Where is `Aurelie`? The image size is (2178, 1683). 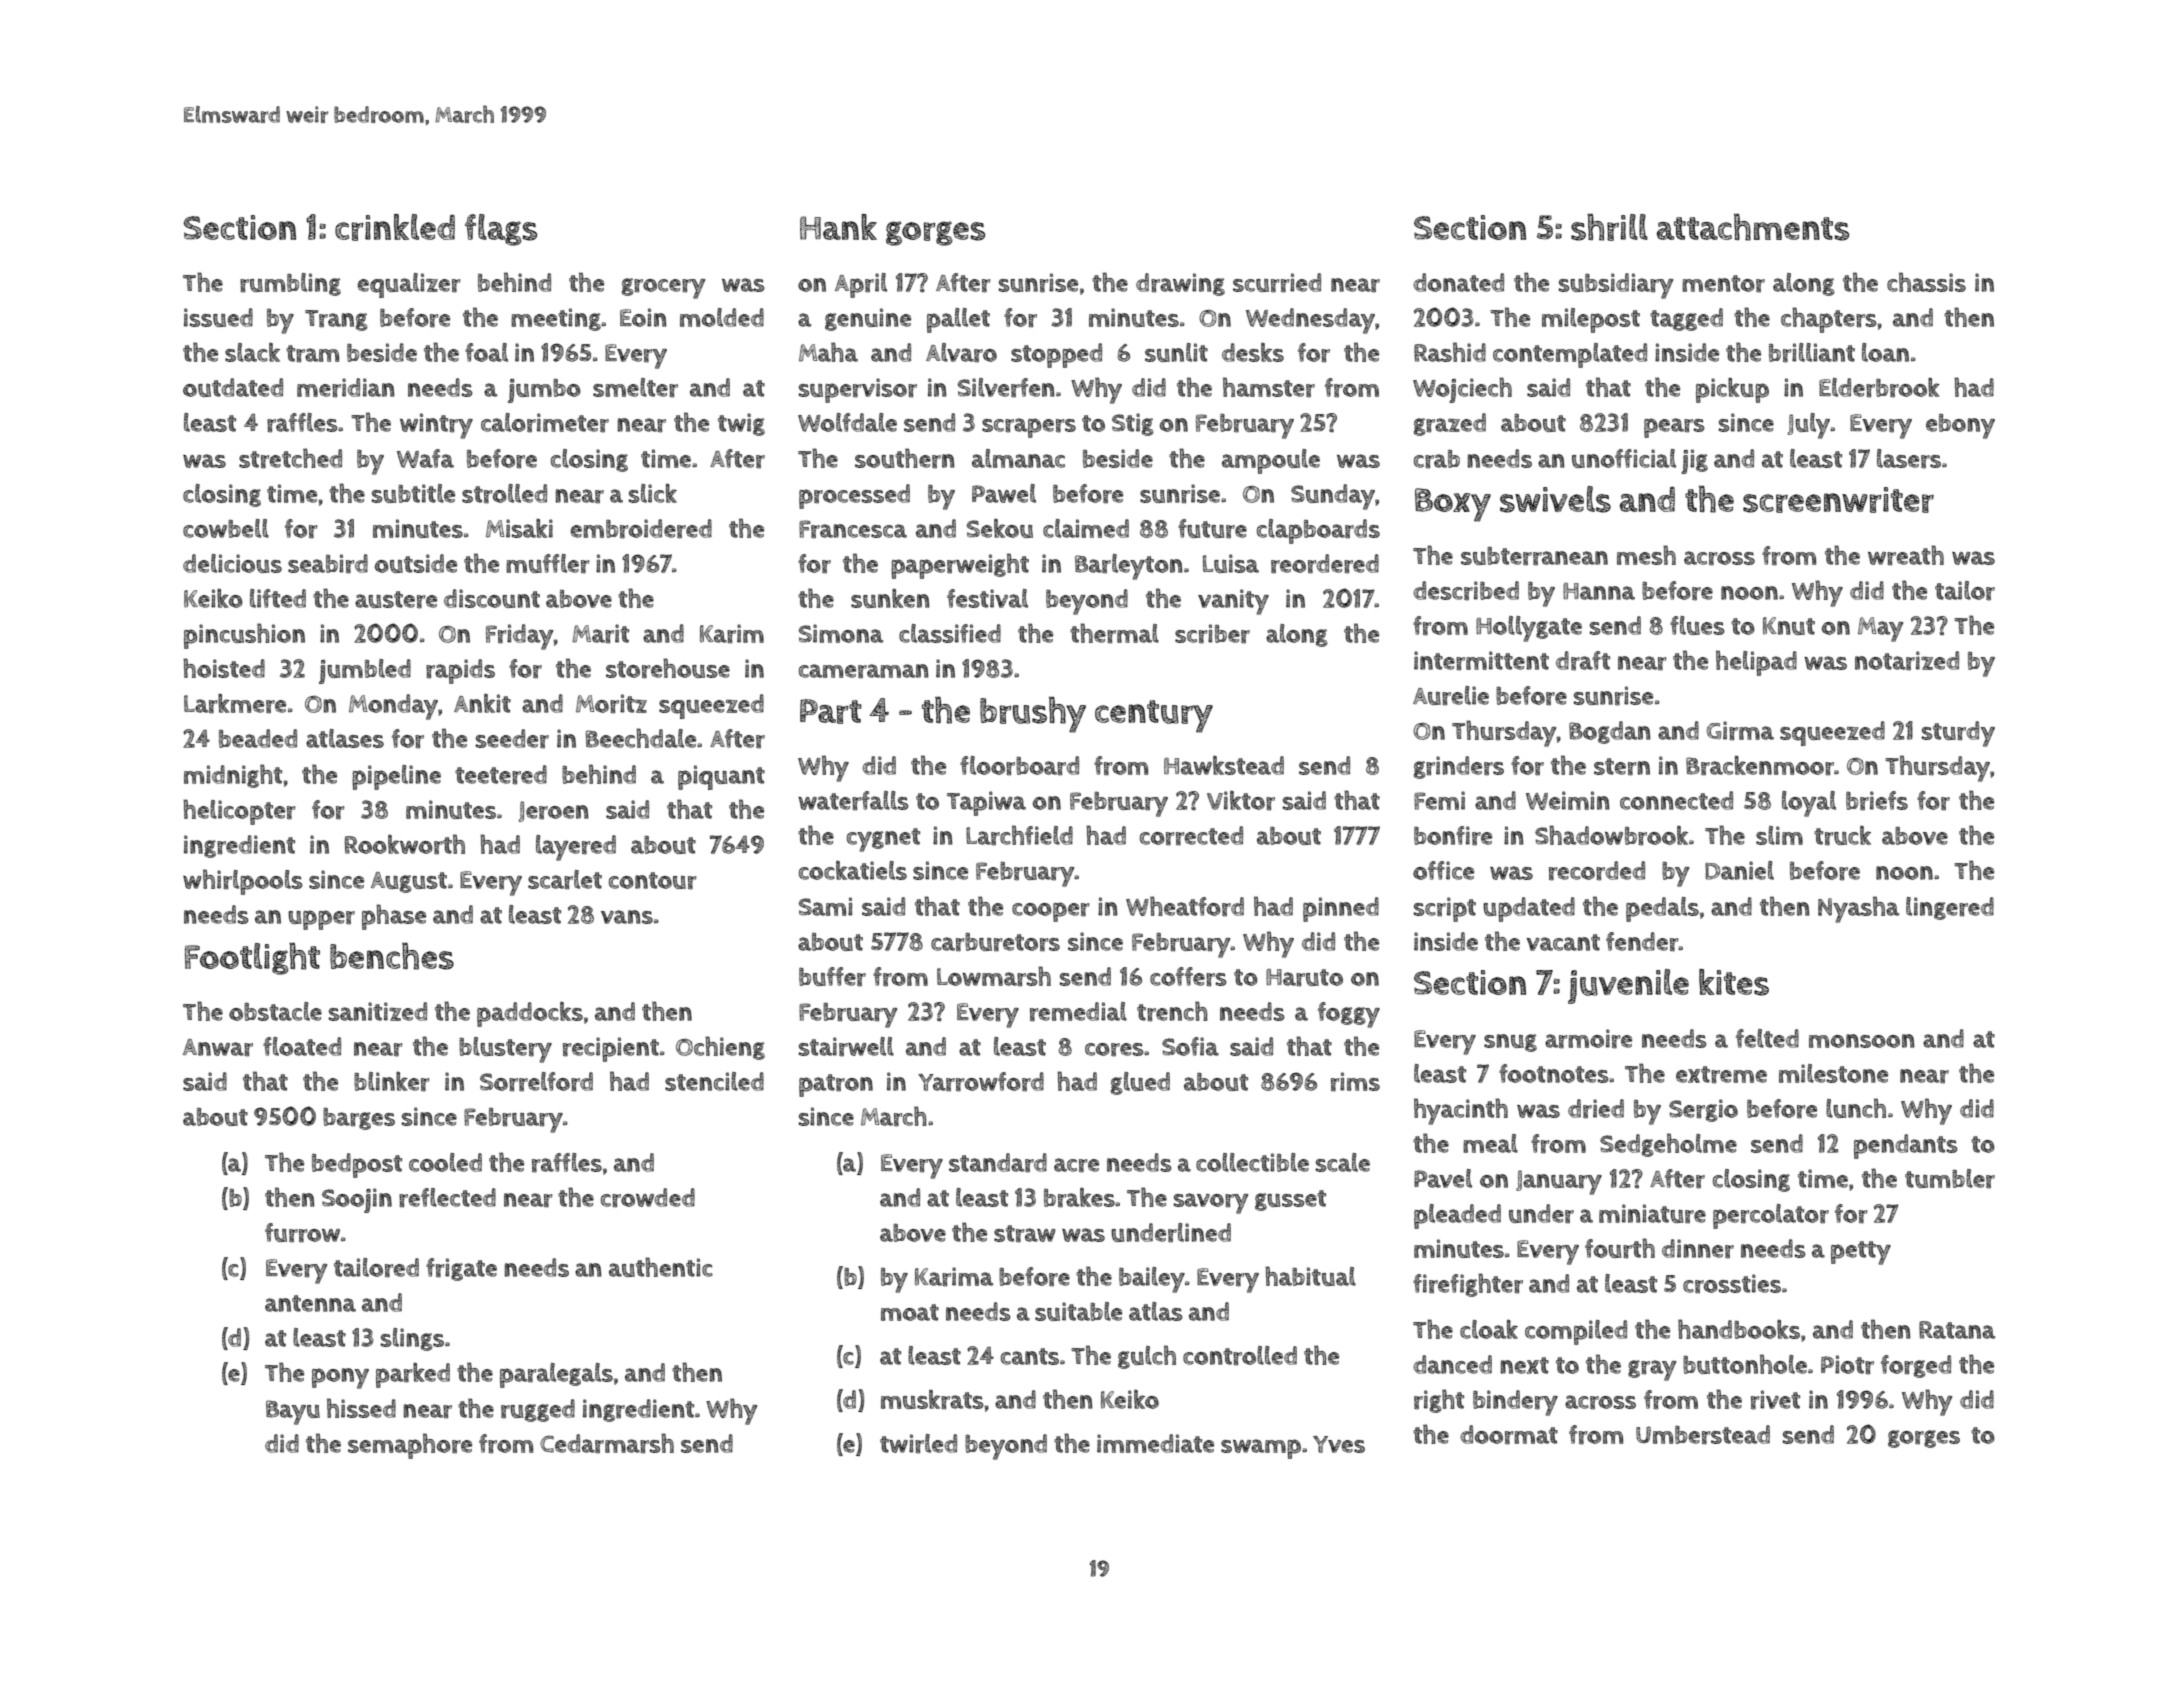
Aurelie is located at coordinates (1451, 696).
